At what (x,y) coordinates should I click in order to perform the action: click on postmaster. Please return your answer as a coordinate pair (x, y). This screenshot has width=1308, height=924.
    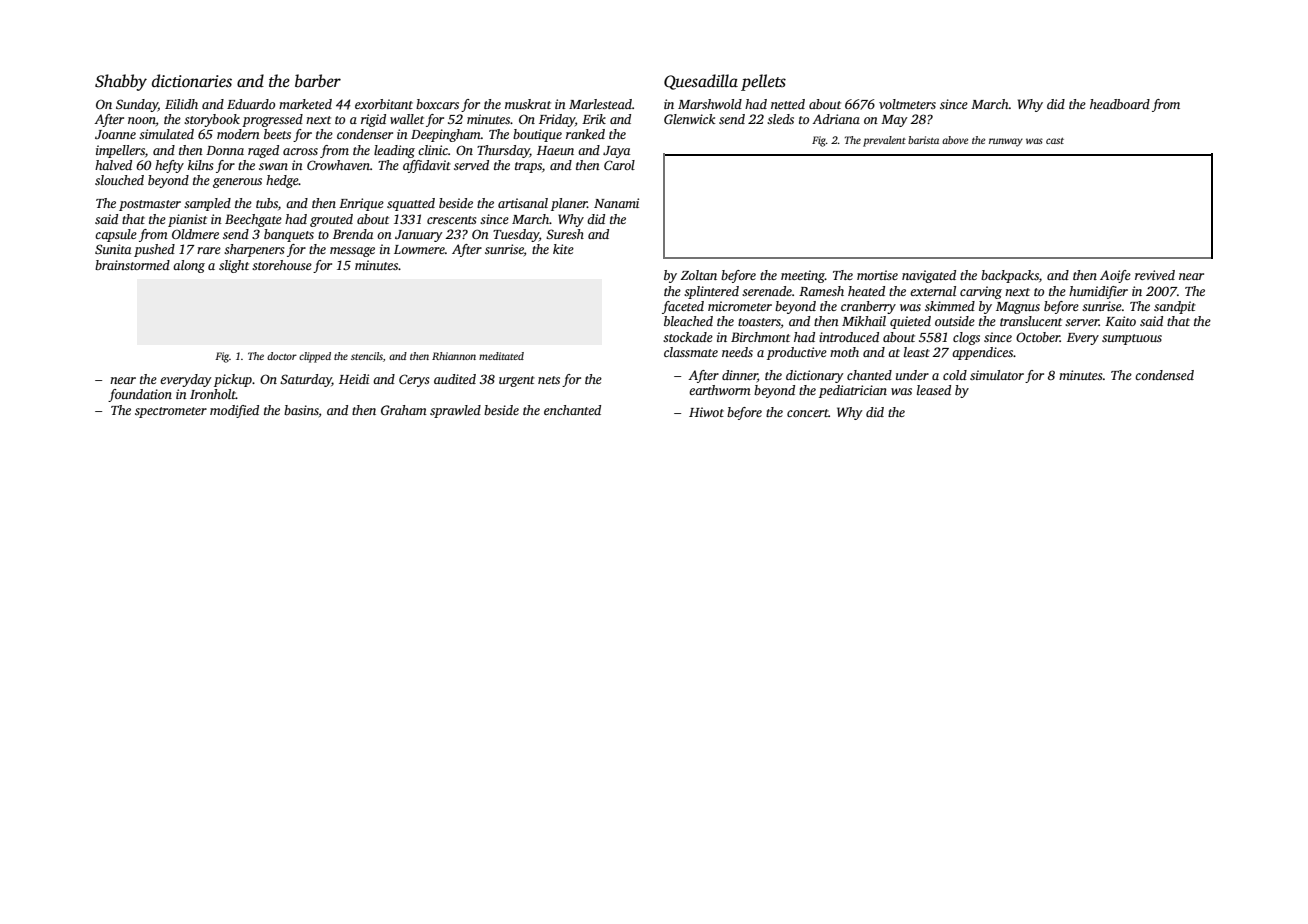
    Looking at the image, I should click on (150, 205).
